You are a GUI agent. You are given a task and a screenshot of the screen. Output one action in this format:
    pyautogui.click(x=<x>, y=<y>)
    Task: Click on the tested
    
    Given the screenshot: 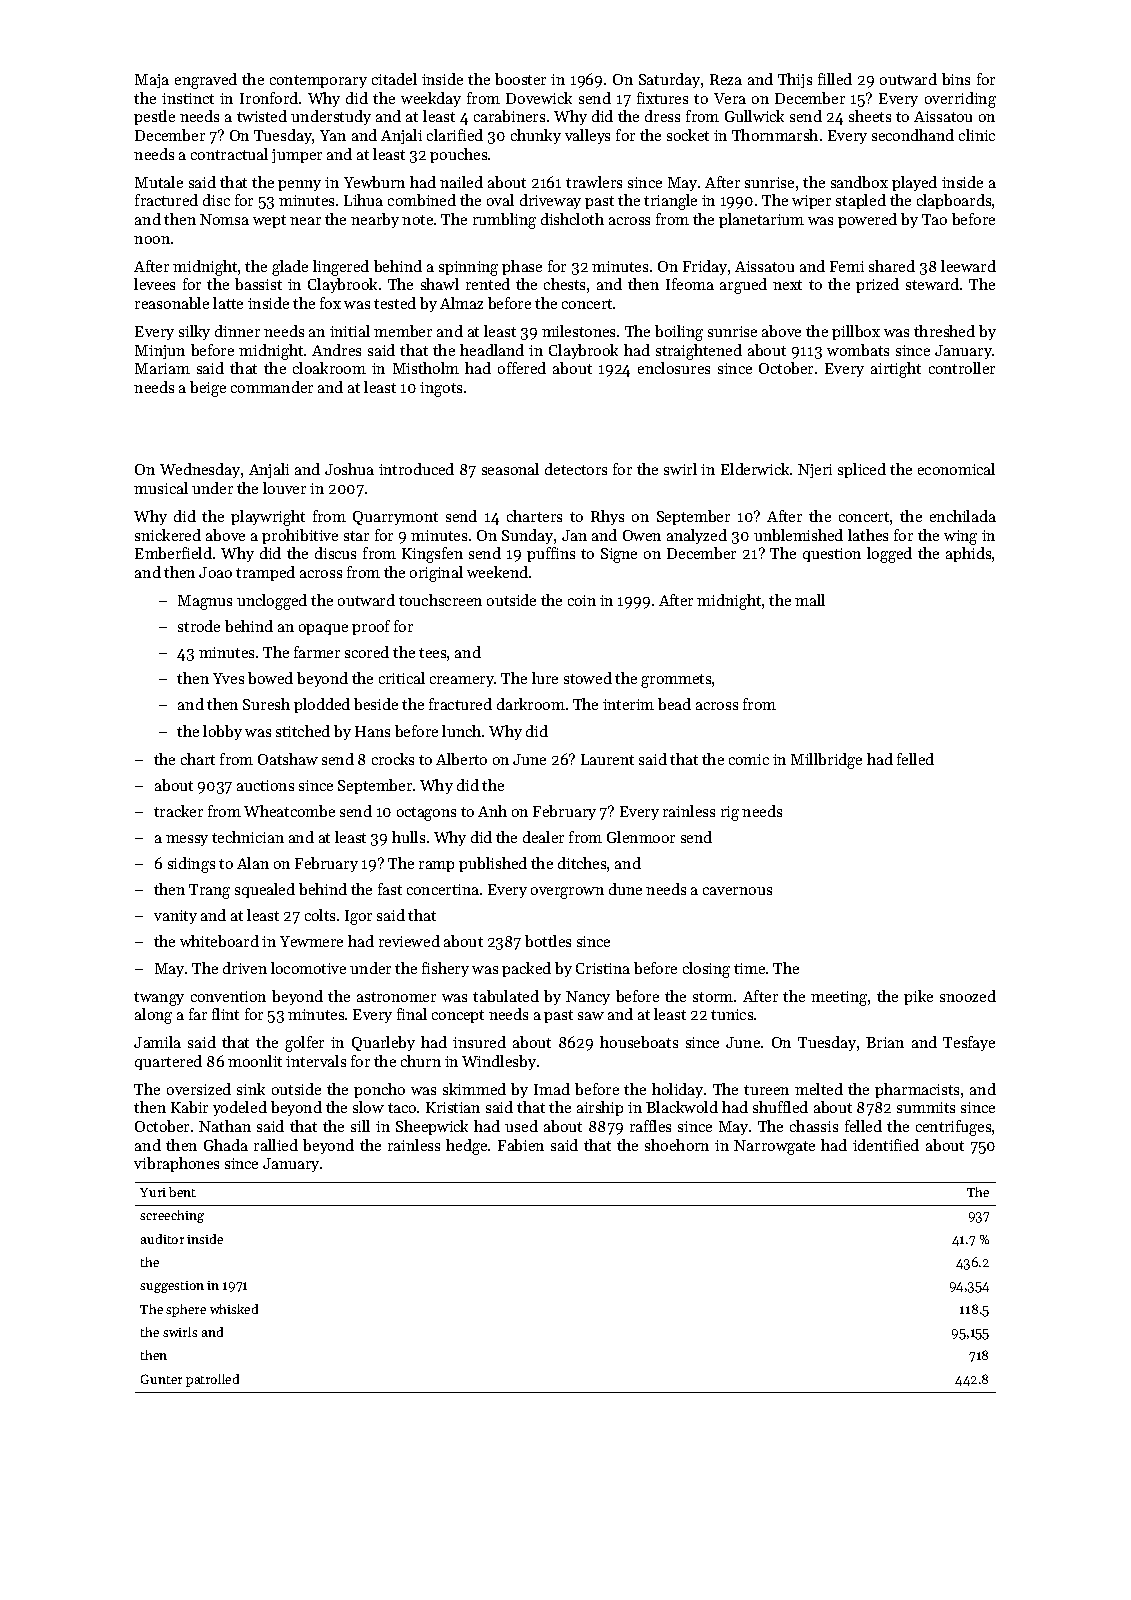 What is the action you would take?
    pyautogui.click(x=395, y=303)
